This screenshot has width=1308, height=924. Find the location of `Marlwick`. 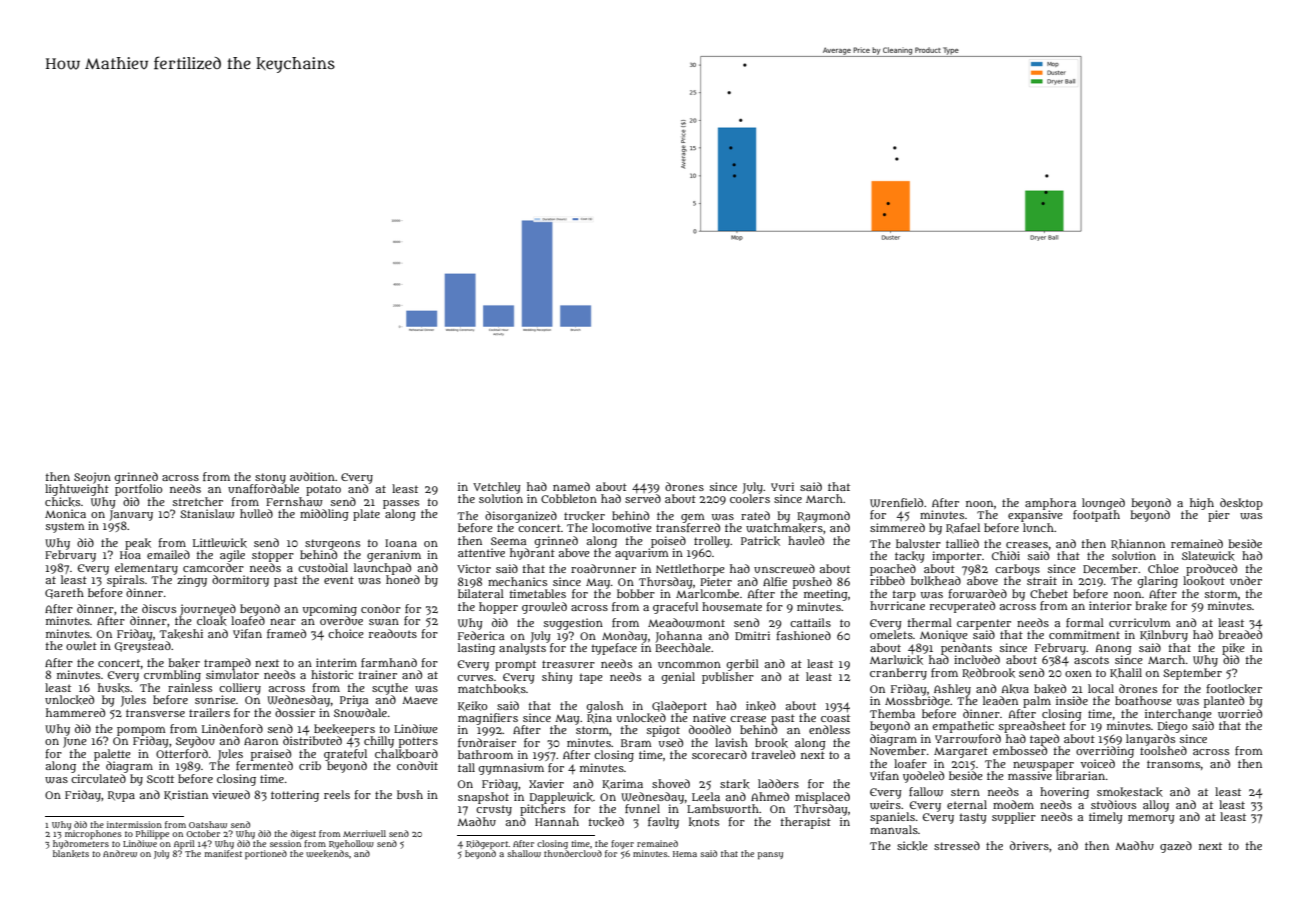

Marlwick is located at coordinates (896, 660).
